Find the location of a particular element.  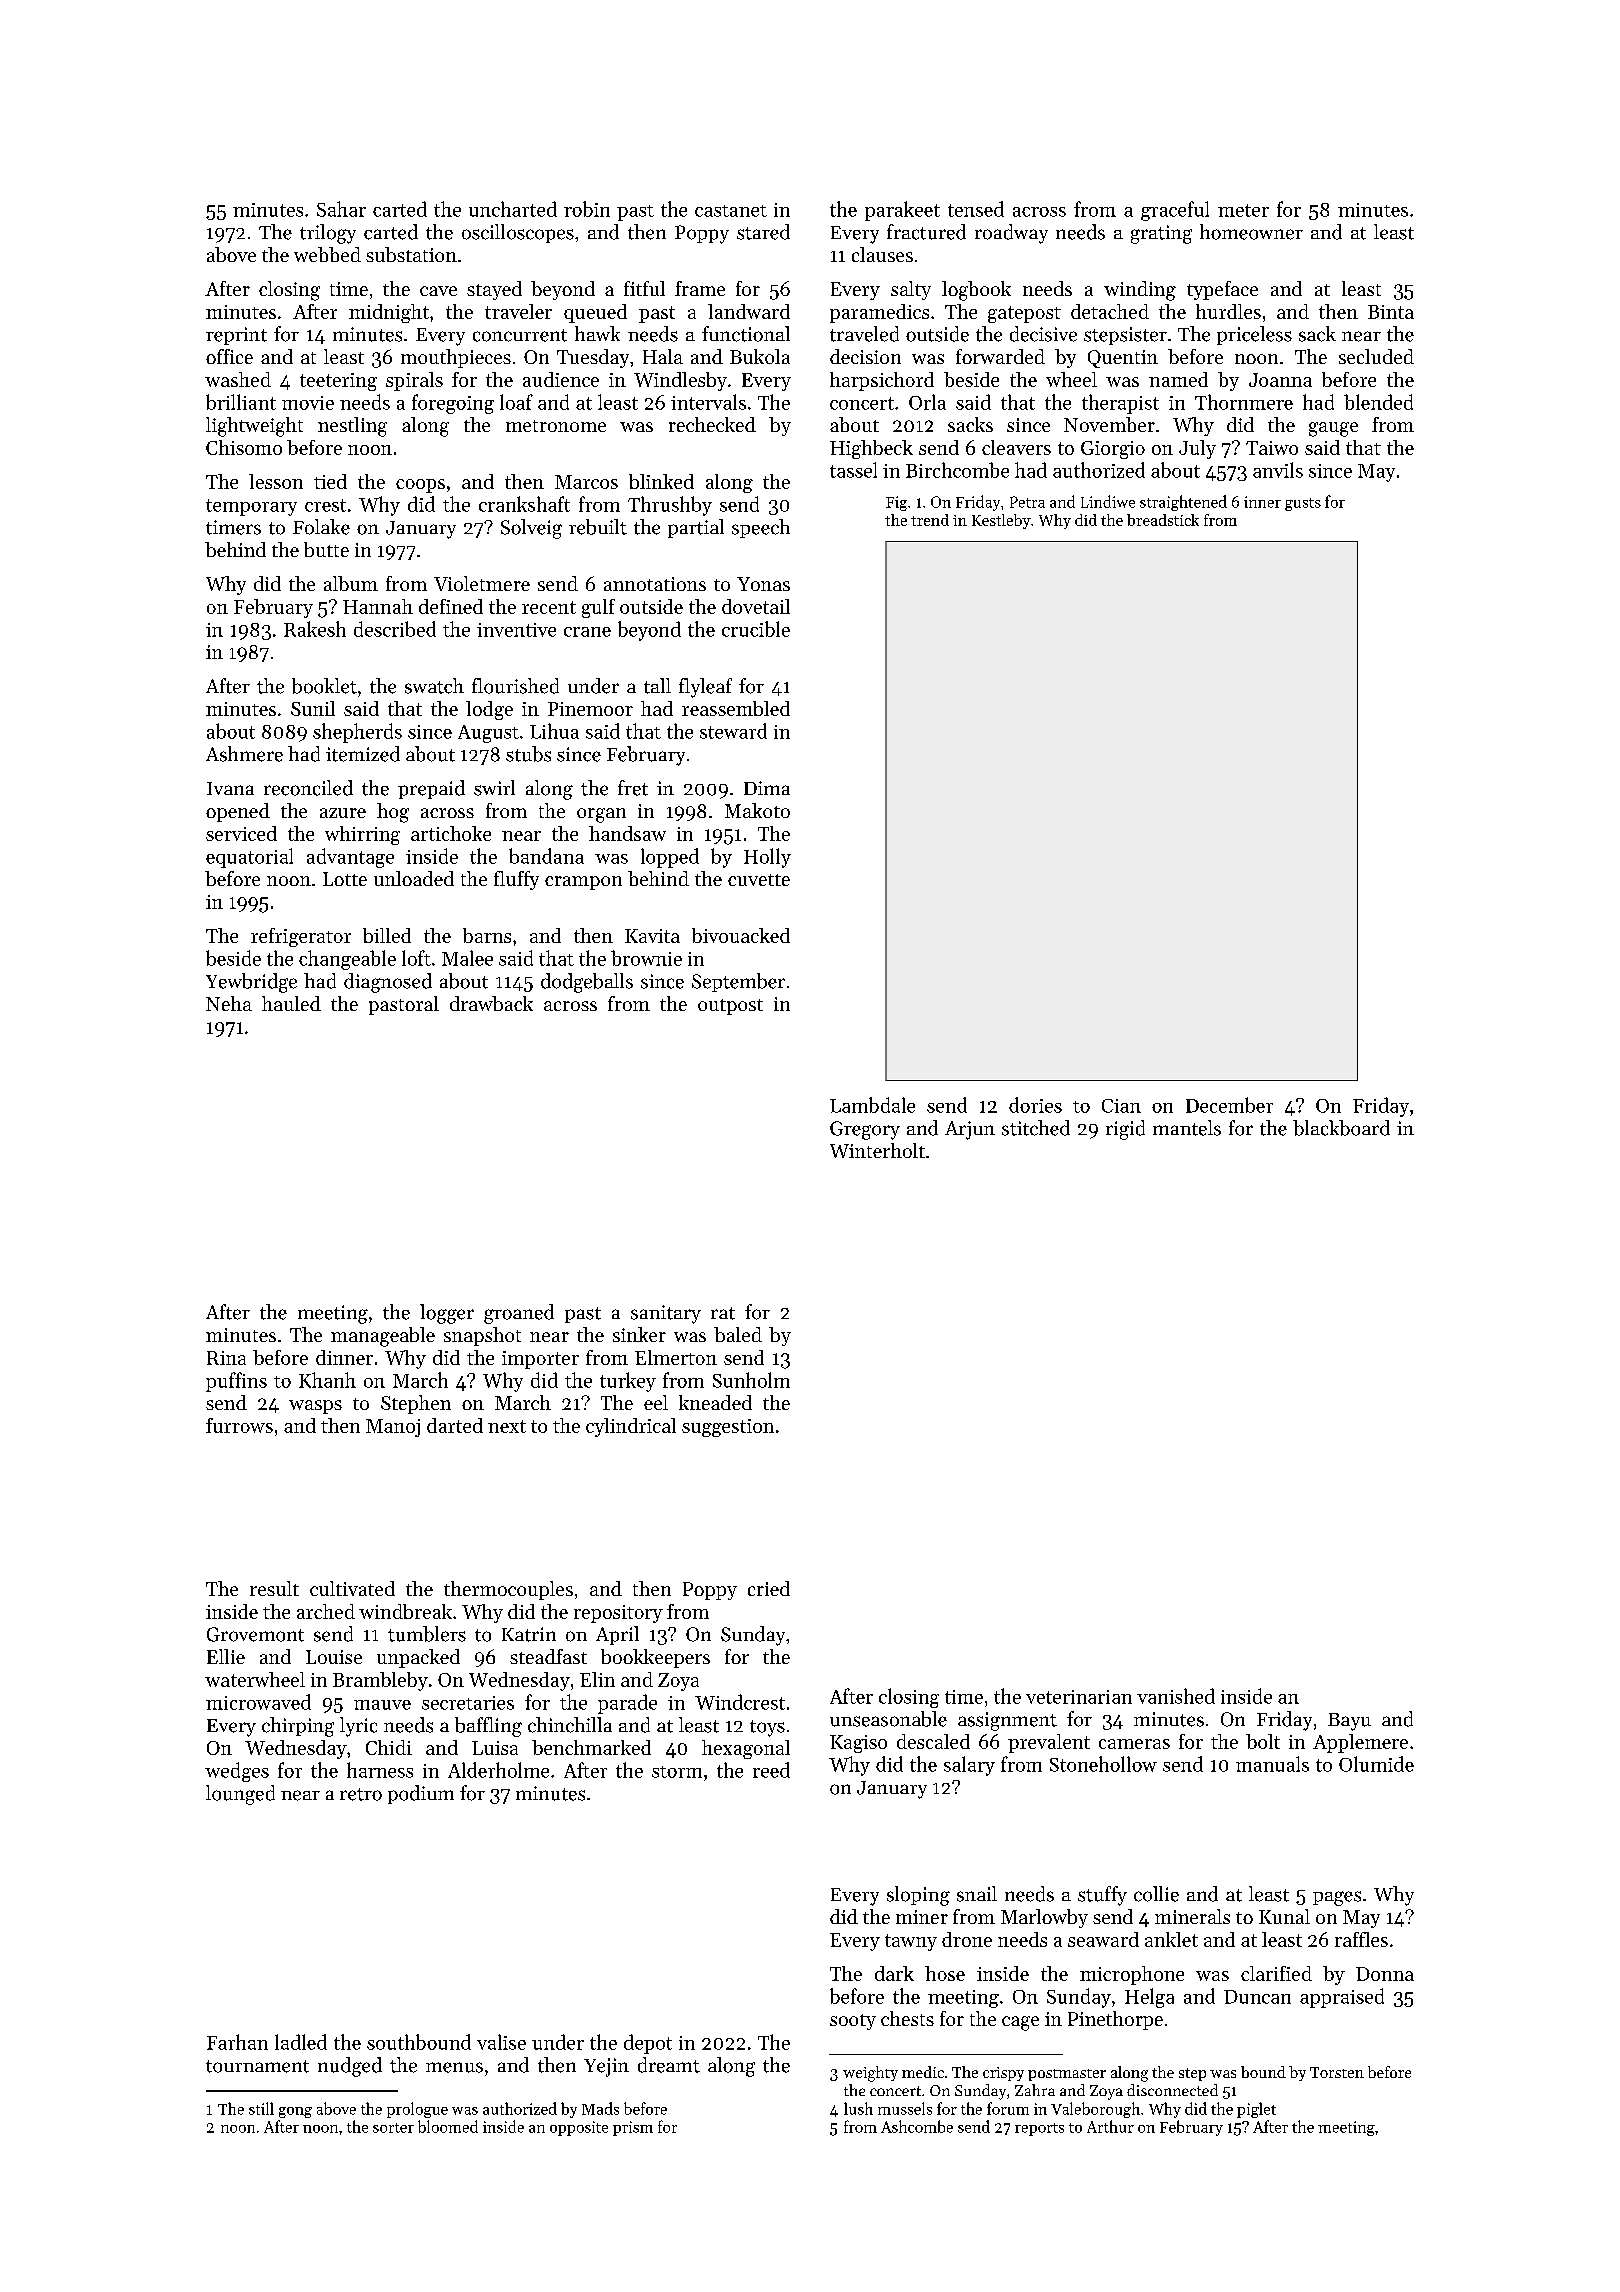

blackboard is located at coordinates (1341, 1128).
